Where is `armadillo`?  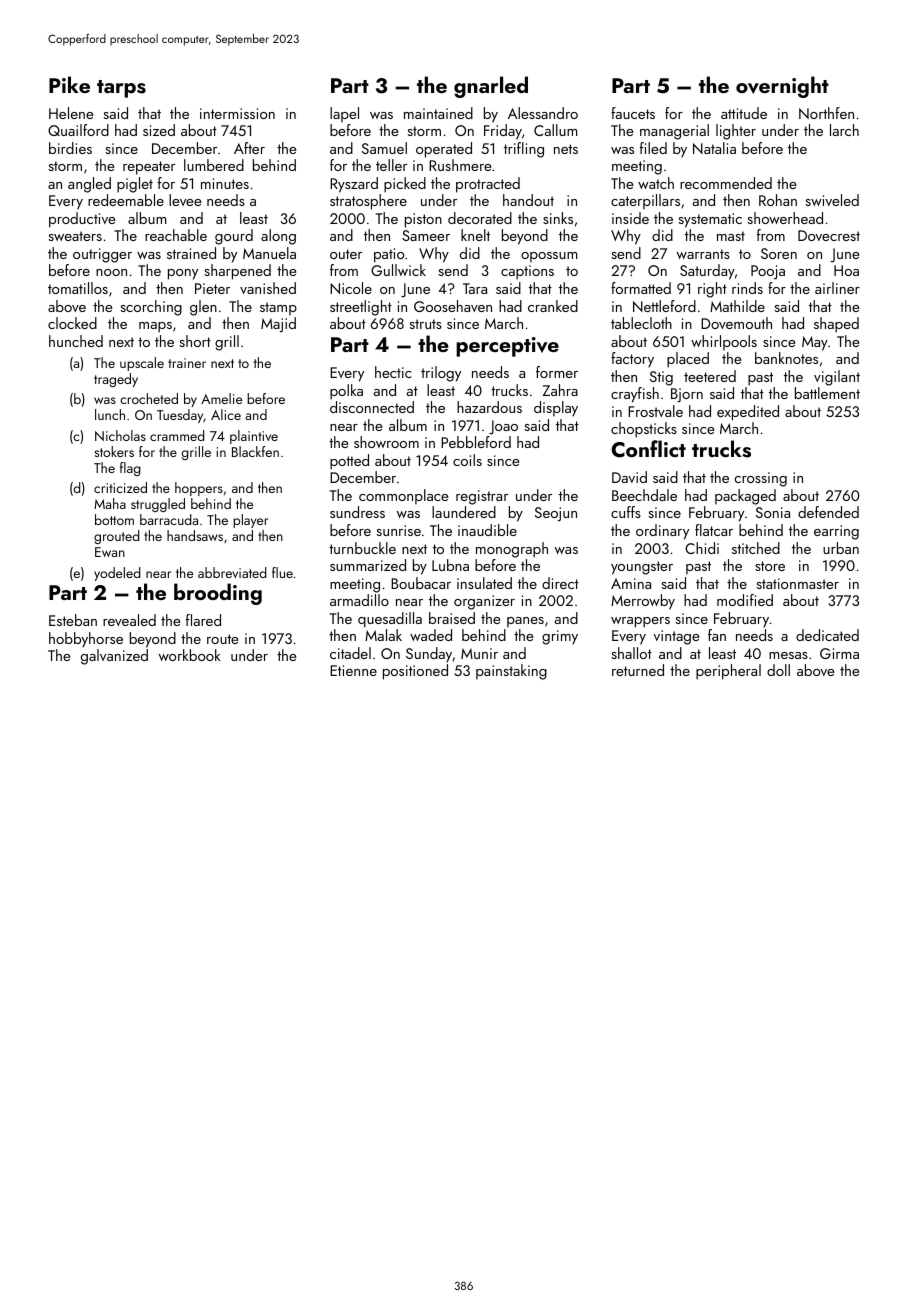 armadillo is located at coordinates (359, 600).
